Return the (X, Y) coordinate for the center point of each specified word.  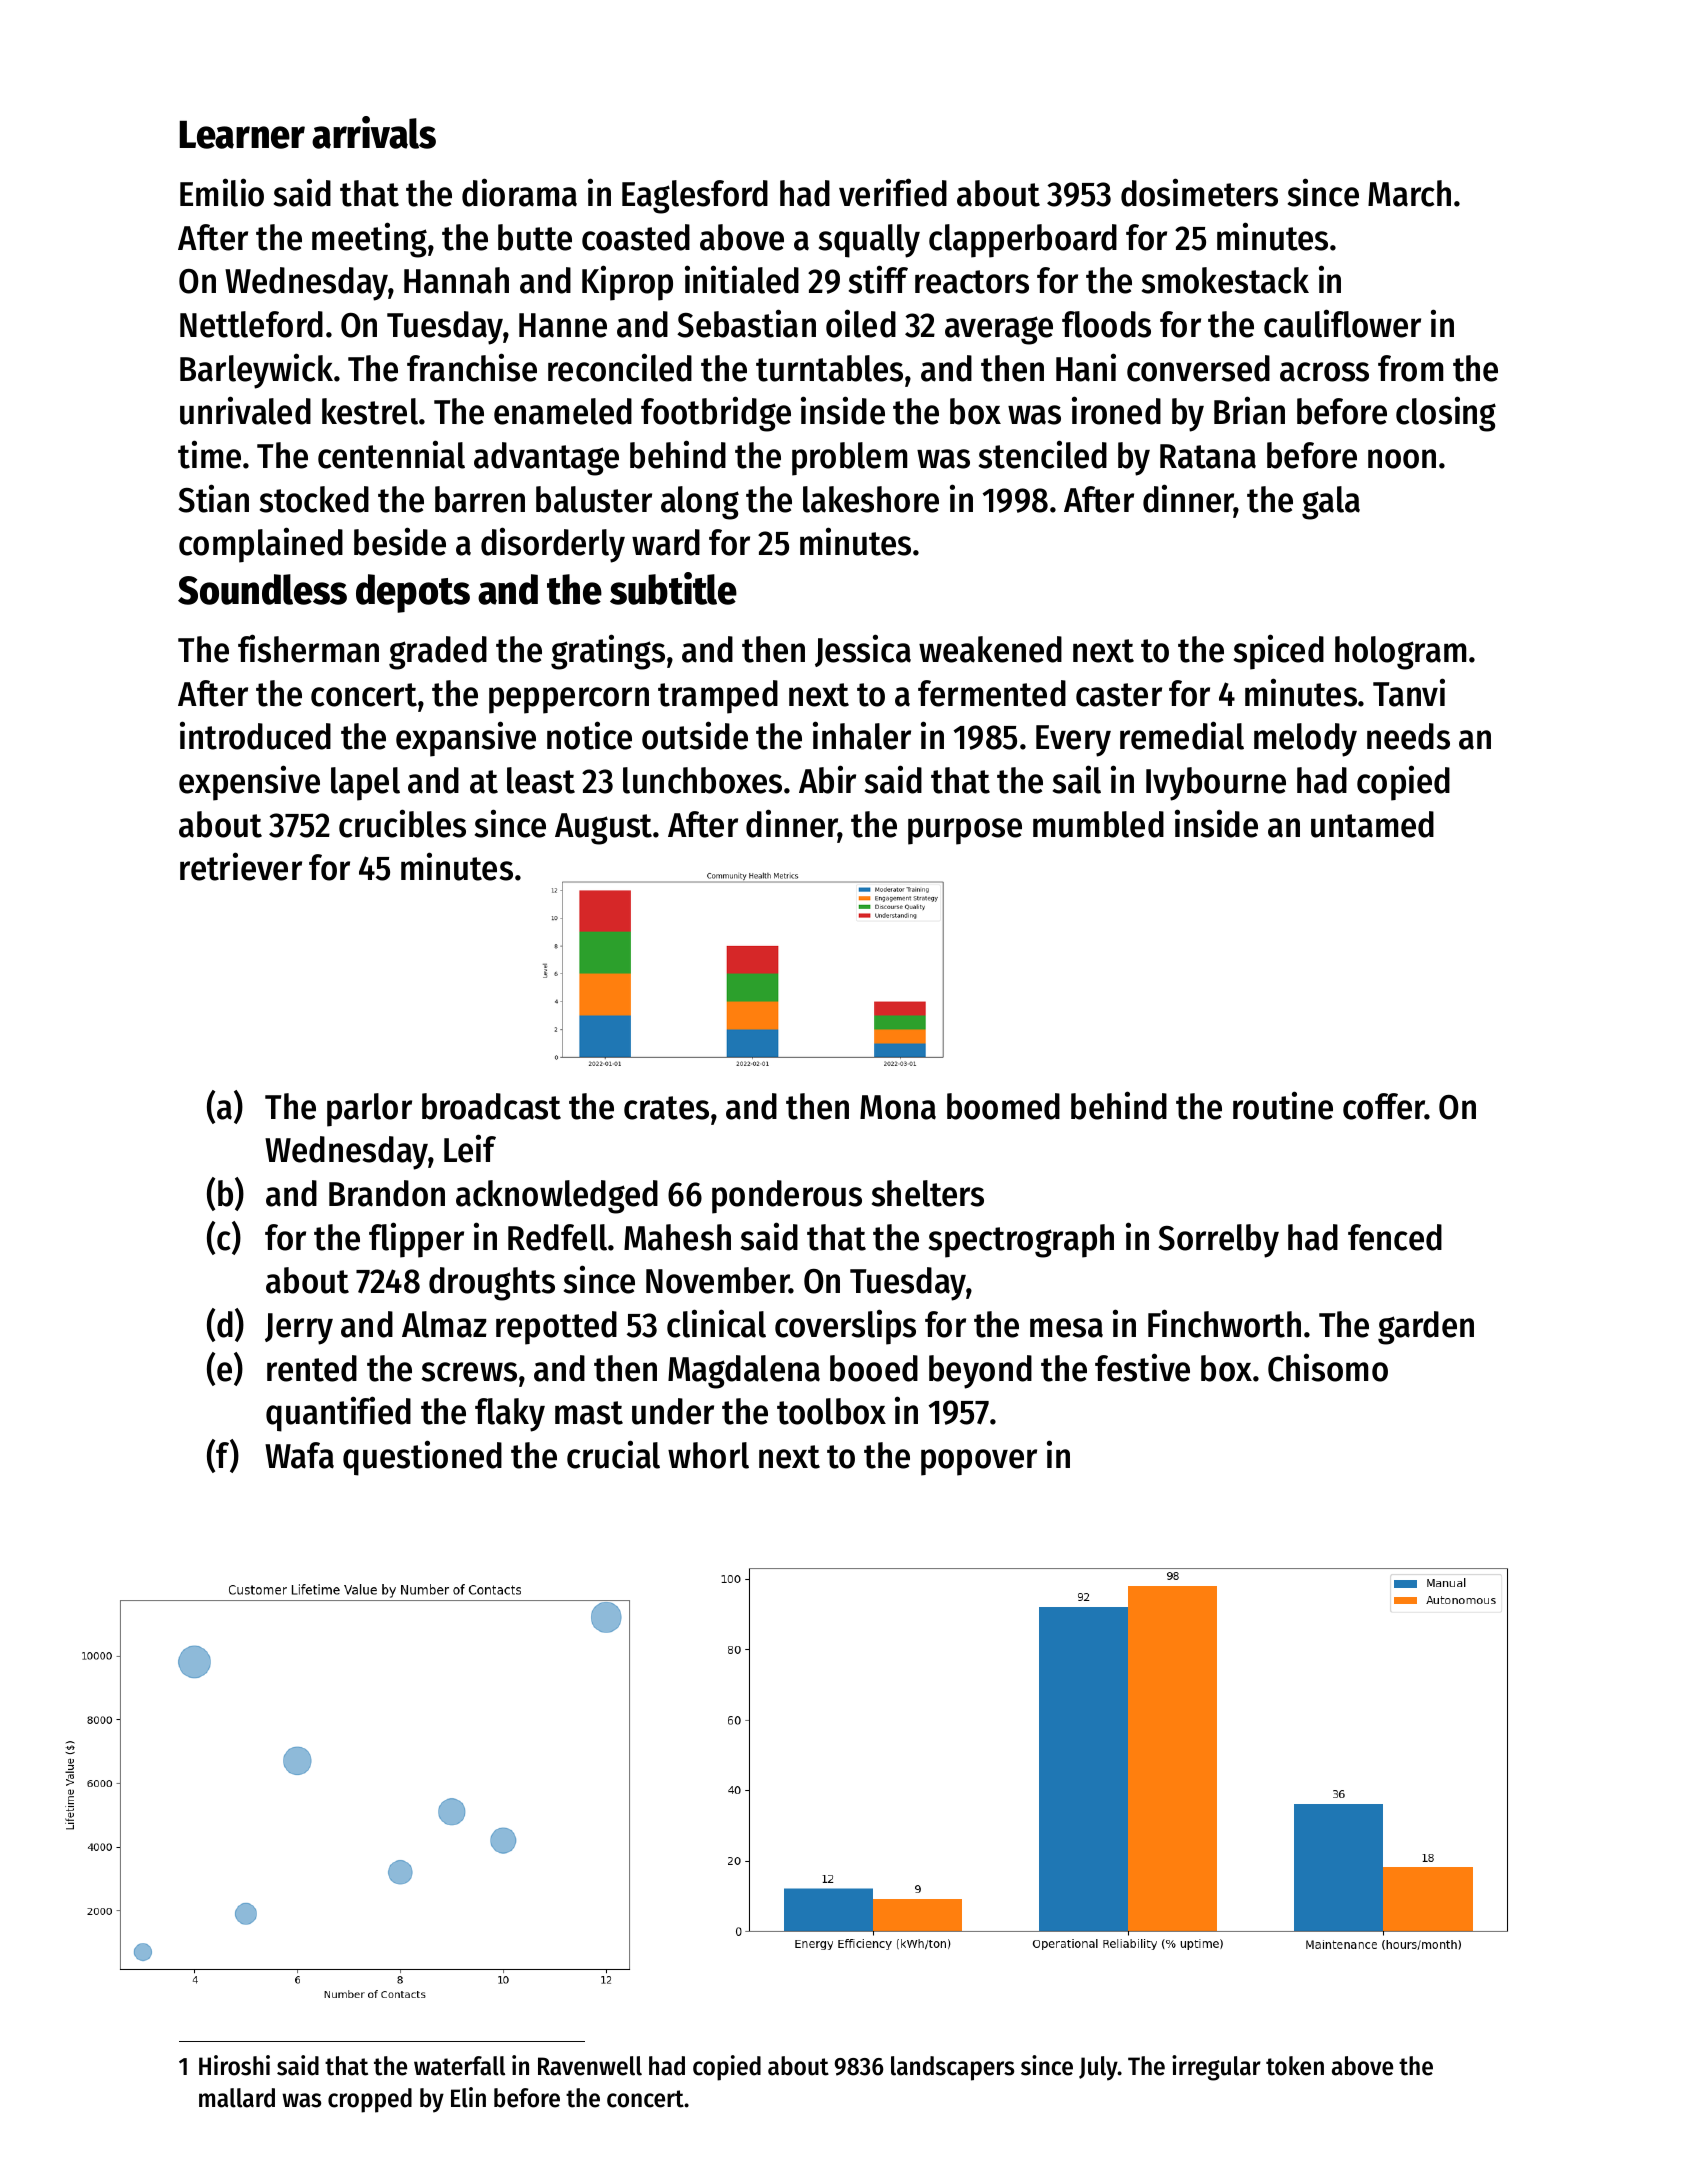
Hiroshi (234, 2065)
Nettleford (251, 324)
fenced (1395, 1237)
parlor (369, 1110)
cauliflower (1342, 323)
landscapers (952, 2068)
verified (893, 192)
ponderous (787, 1197)
